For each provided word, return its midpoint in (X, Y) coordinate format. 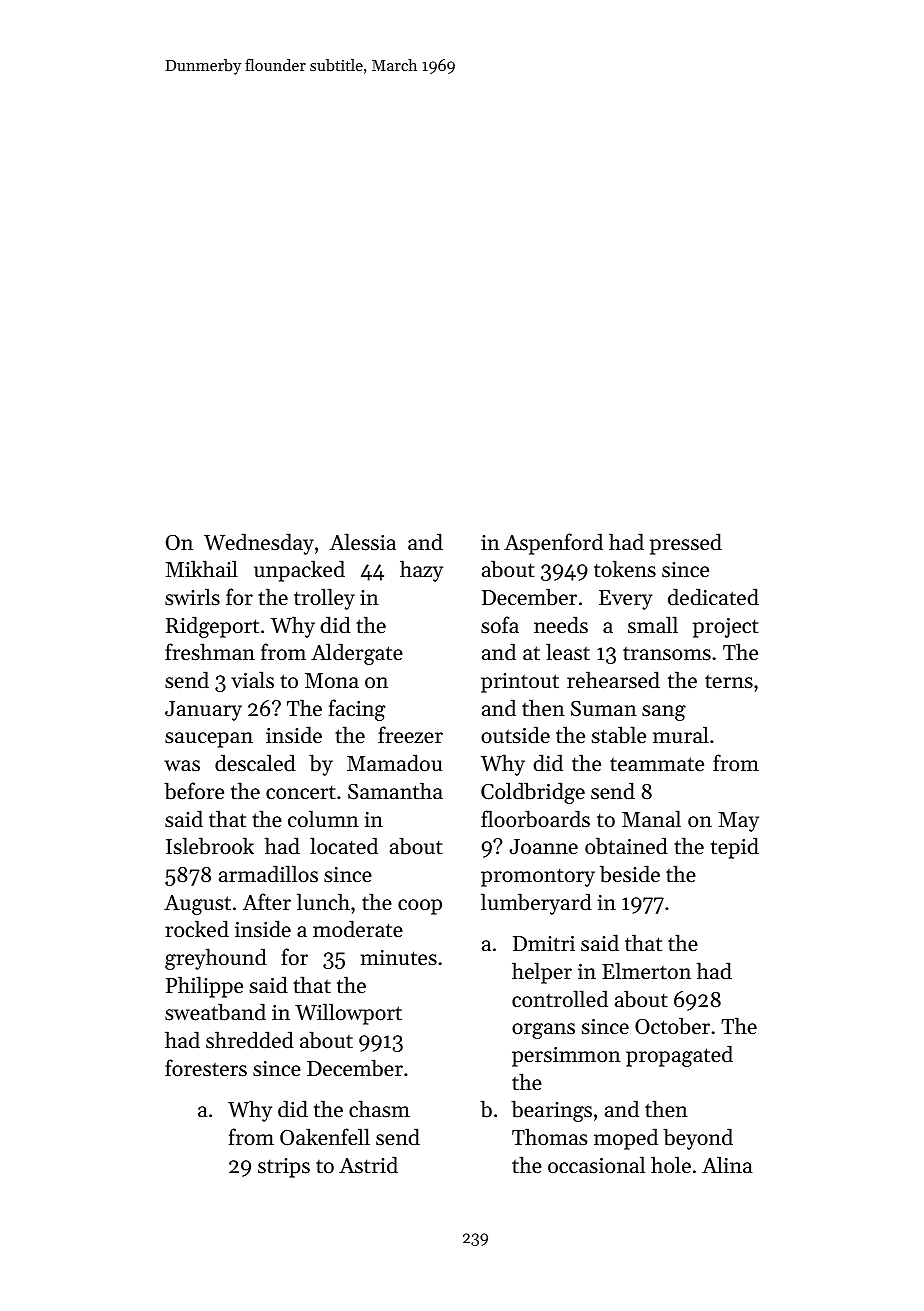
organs (543, 1031)
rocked (197, 929)
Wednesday (259, 544)
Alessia (363, 542)
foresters (206, 1068)
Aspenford (553, 544)
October (672, 1026)
